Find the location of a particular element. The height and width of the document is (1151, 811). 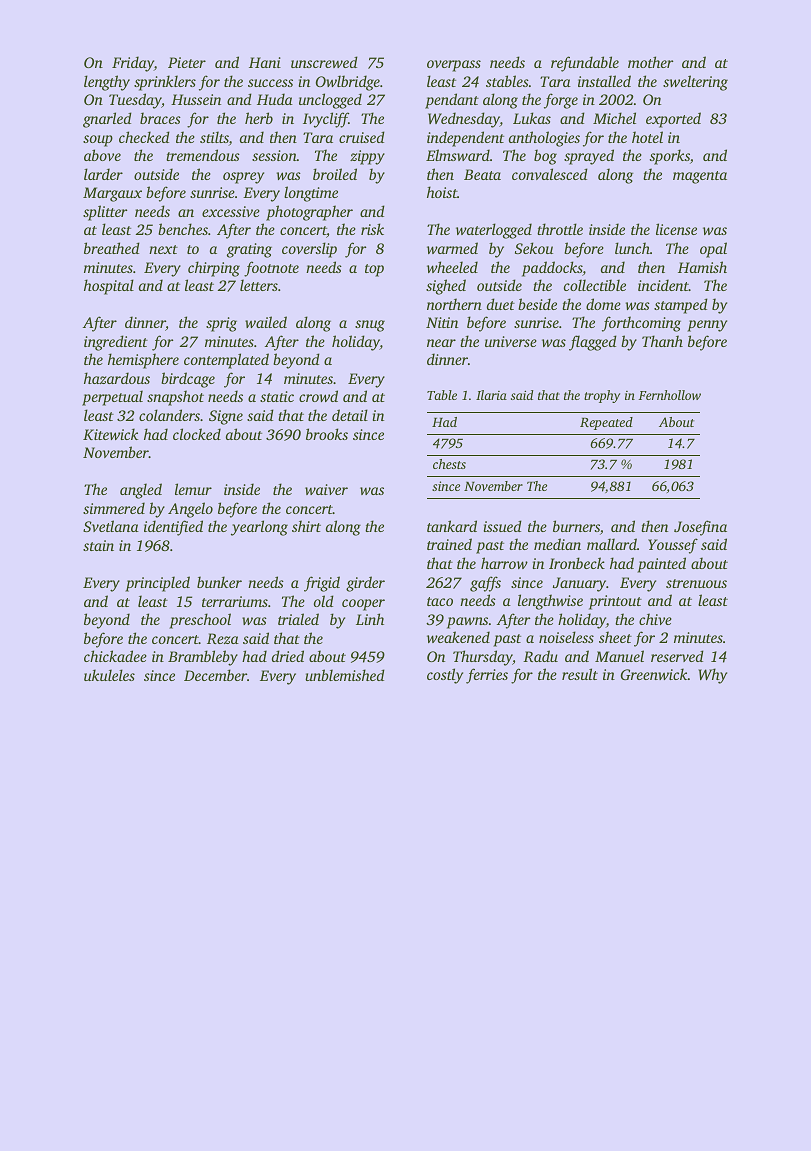

refundable is located at coordinates (585, 64).
